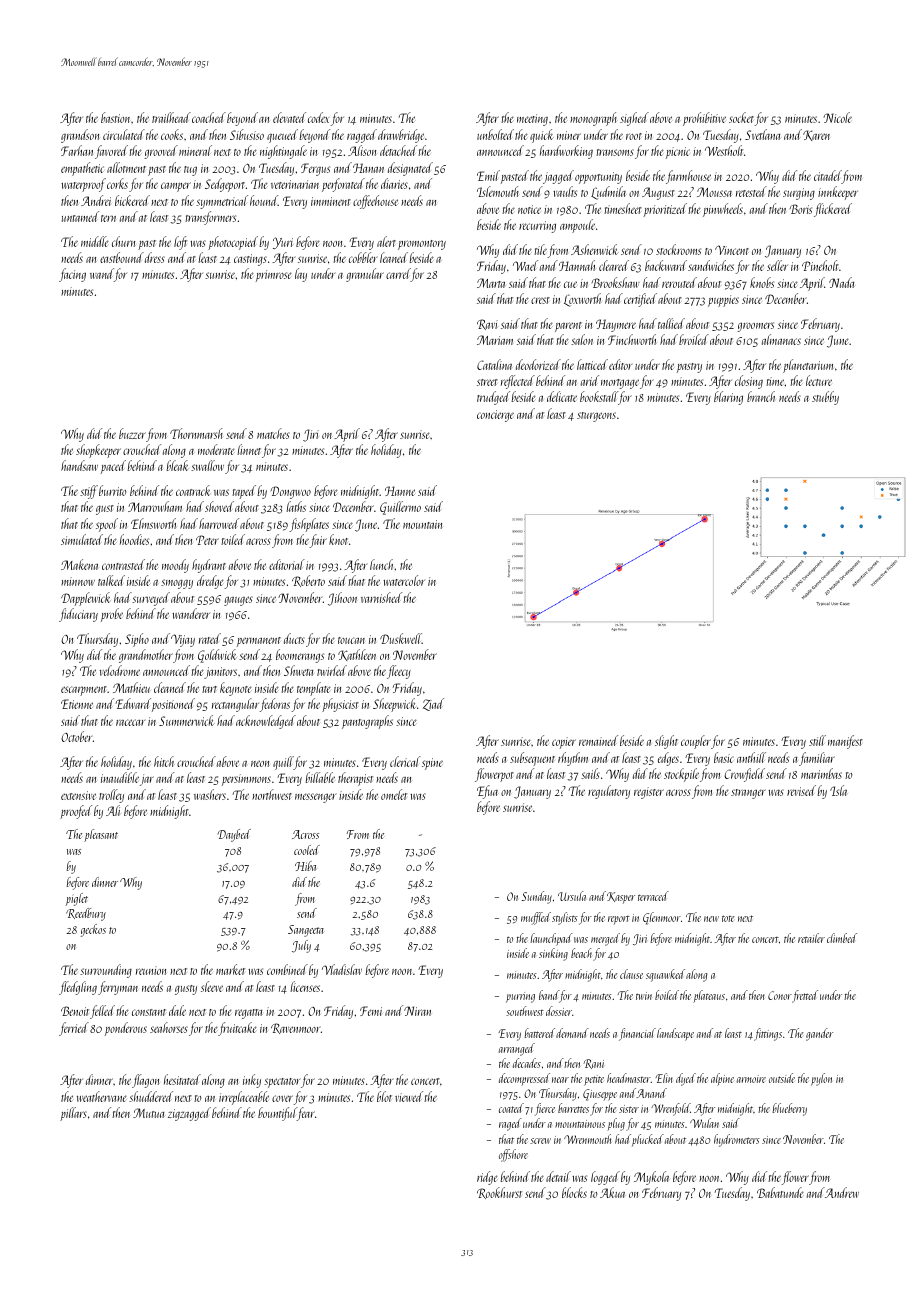  I want to click on ragged, so click(362, 136).
